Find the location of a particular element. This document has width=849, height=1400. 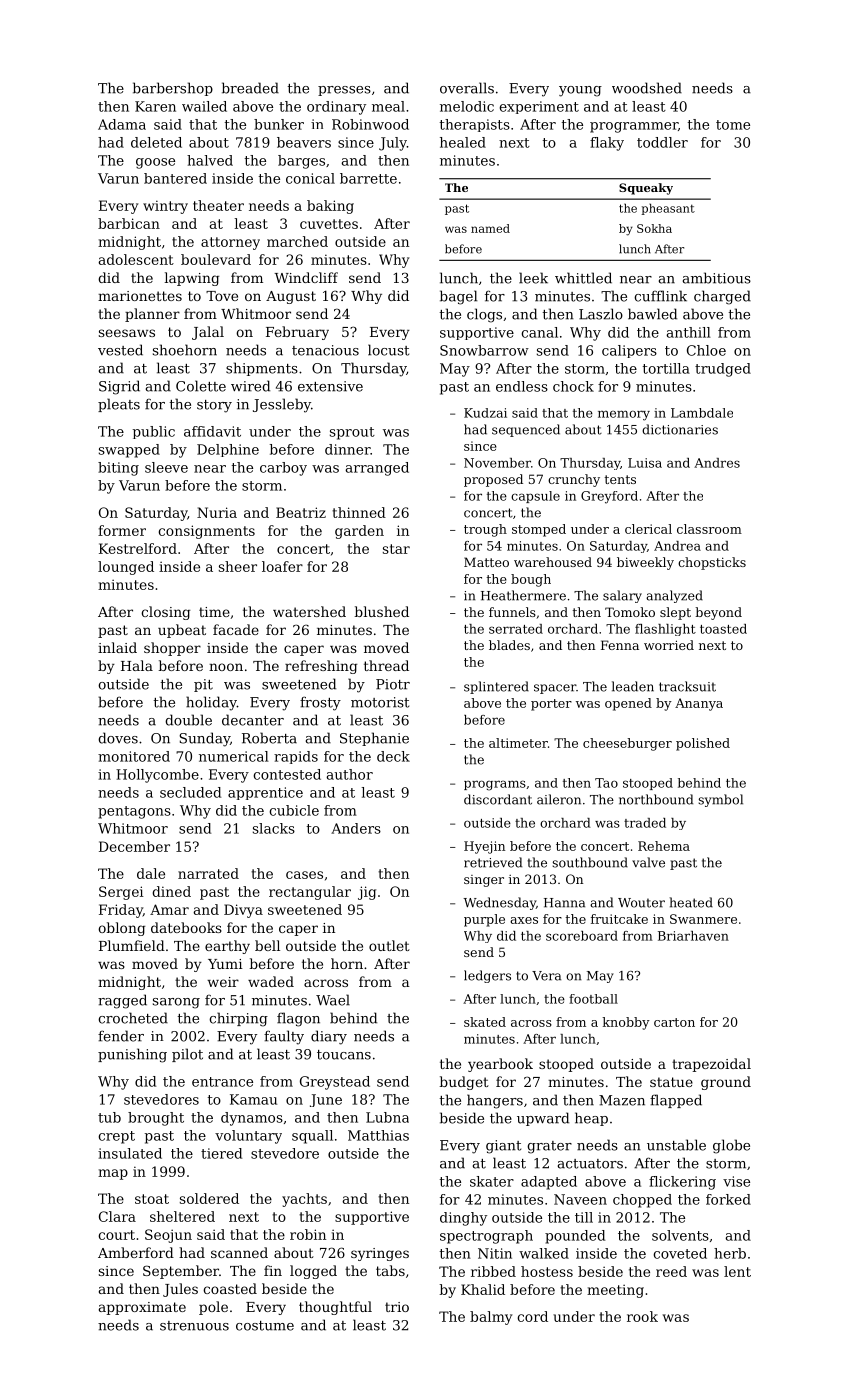

sheltered is located at coordinates (182, 1216).
